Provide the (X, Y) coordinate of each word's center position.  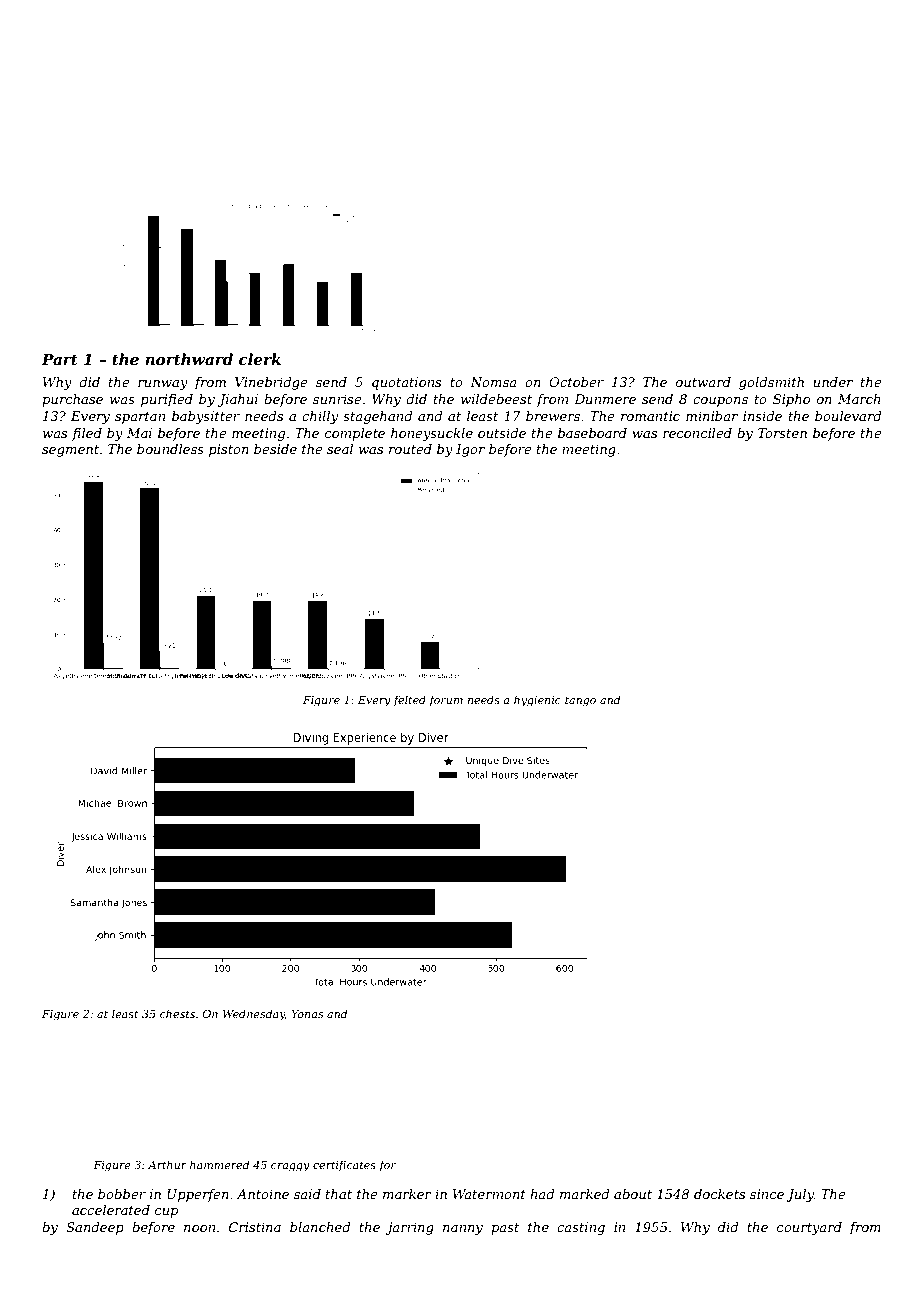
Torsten (782, 433)
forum (446, 700)
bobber (122, 1194)
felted (410, 700)
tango (580, 701)
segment (70, 451)
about (633, 1194)
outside (502, 433)
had (542, 1194)
